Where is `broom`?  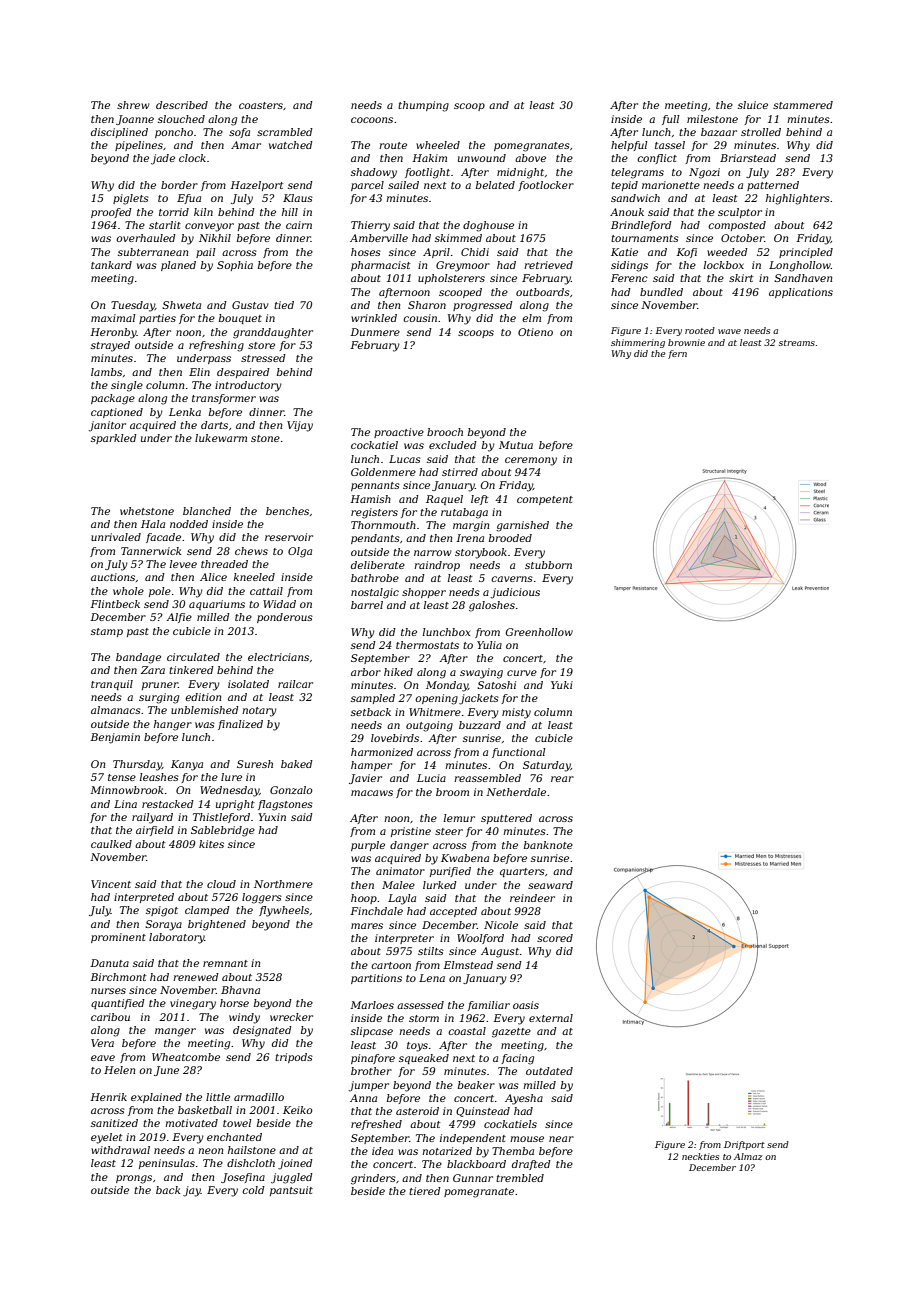 broom is located at coordinates (452, 792).
